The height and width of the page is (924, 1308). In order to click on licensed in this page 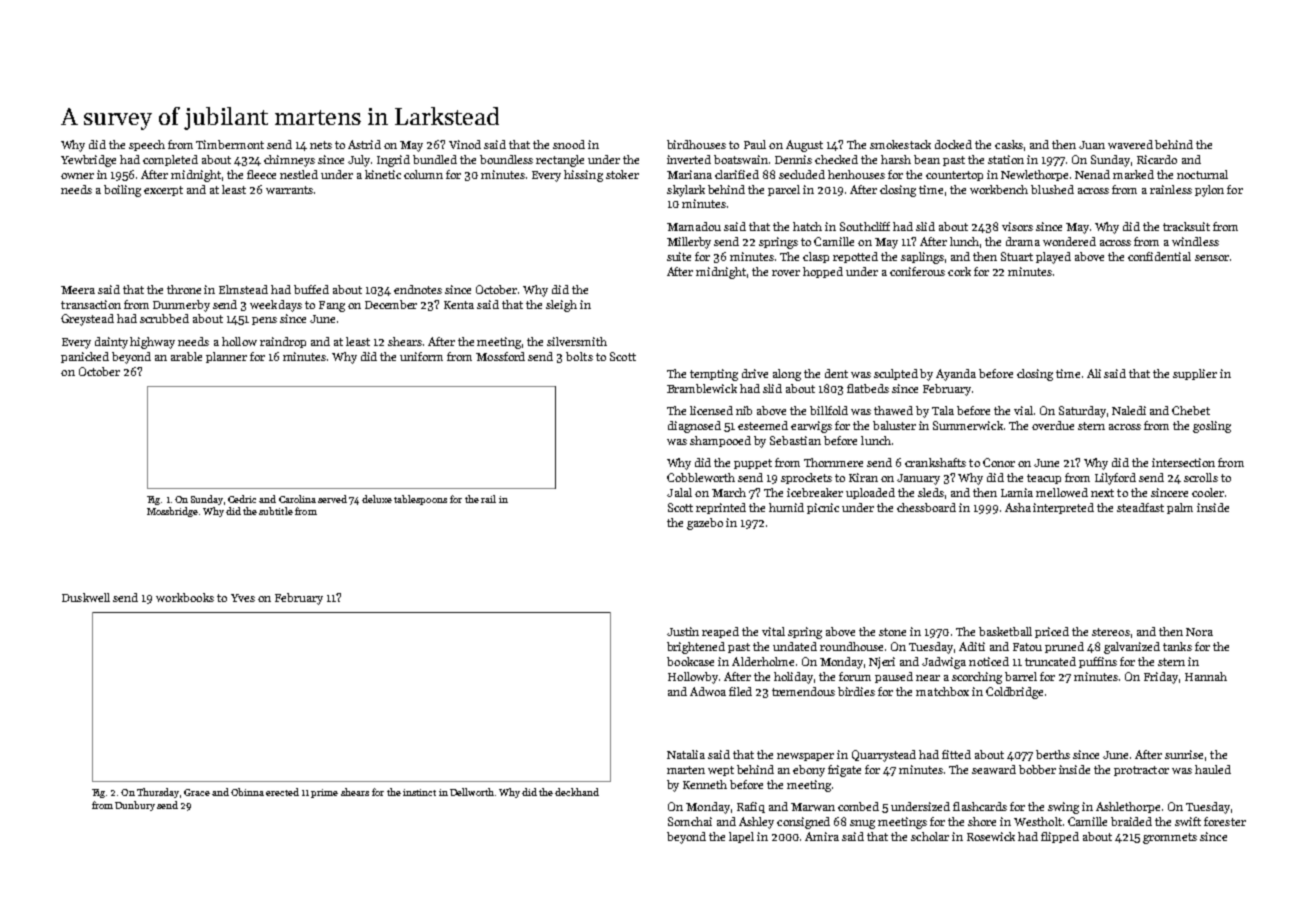, I will do `click(711, 410)`.
